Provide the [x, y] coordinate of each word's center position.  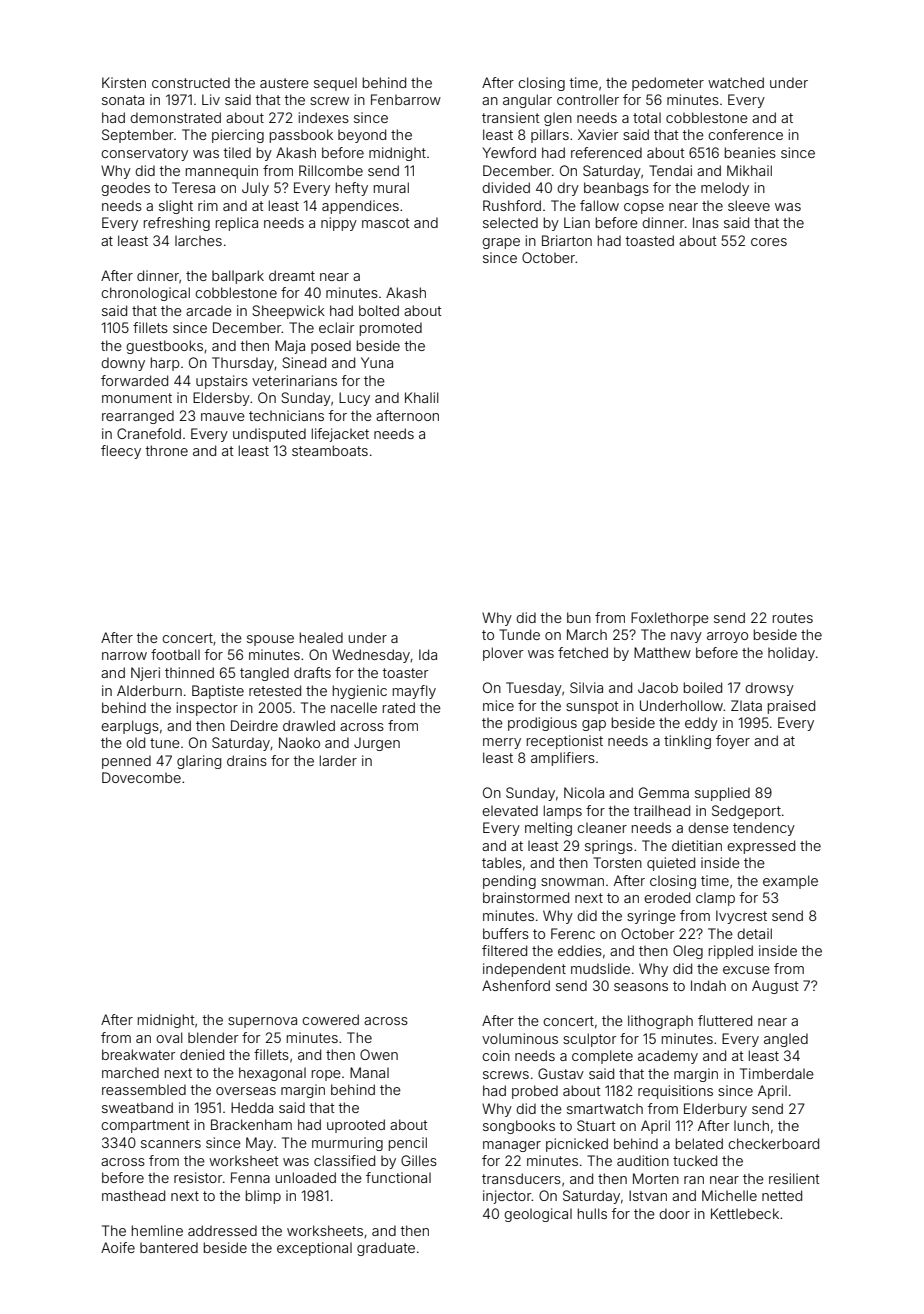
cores [769, 242]
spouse [270, 640]
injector [507, 1197]
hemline [157, 1230]
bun [579, 617]
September [138, 136]
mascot [386, 223]
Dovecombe [141, 777]
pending [509, 882]
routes [793, 618]
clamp [715, 899]
